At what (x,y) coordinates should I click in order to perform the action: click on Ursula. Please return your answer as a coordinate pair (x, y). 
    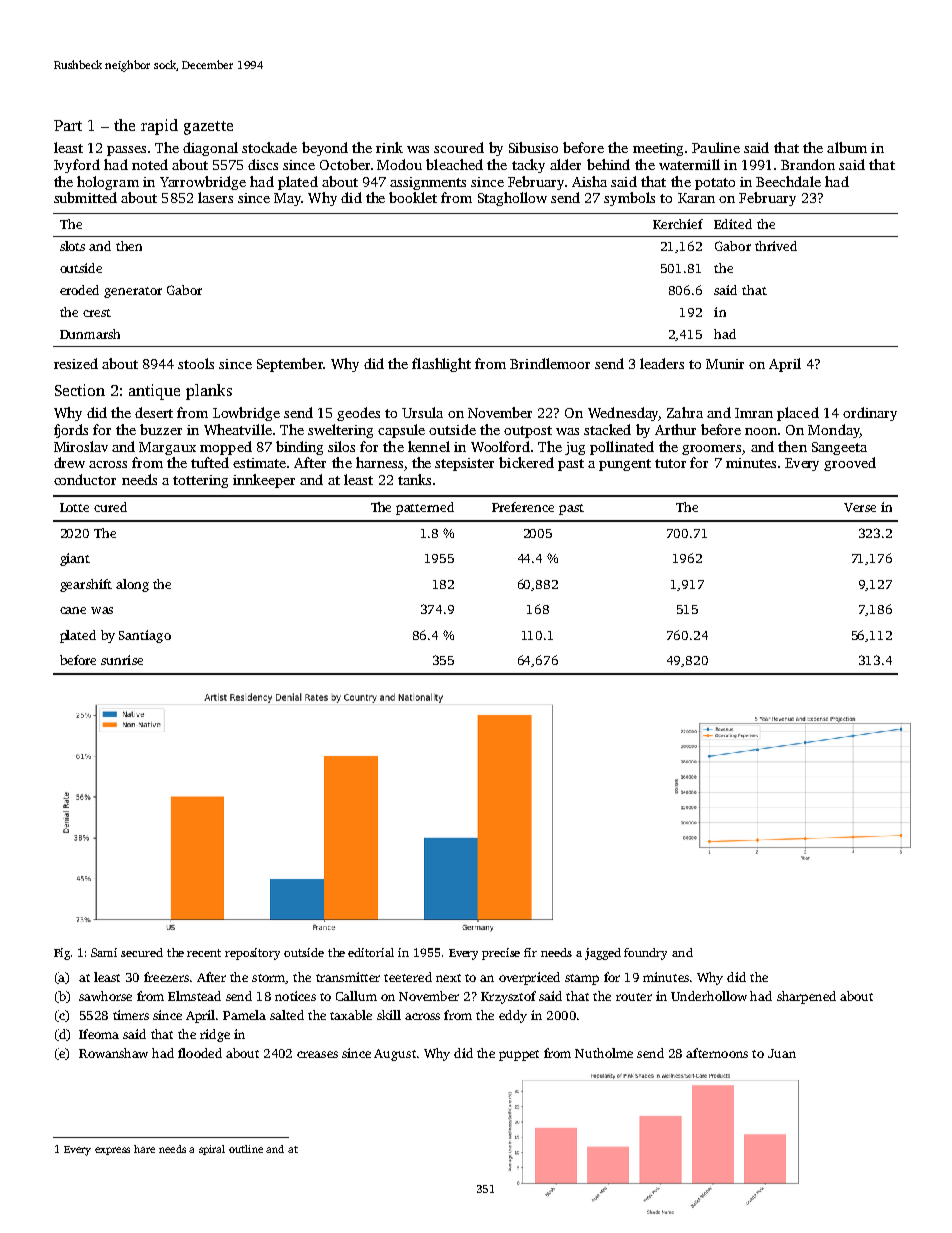
    Looking at the image, I should click on (422, 412).
